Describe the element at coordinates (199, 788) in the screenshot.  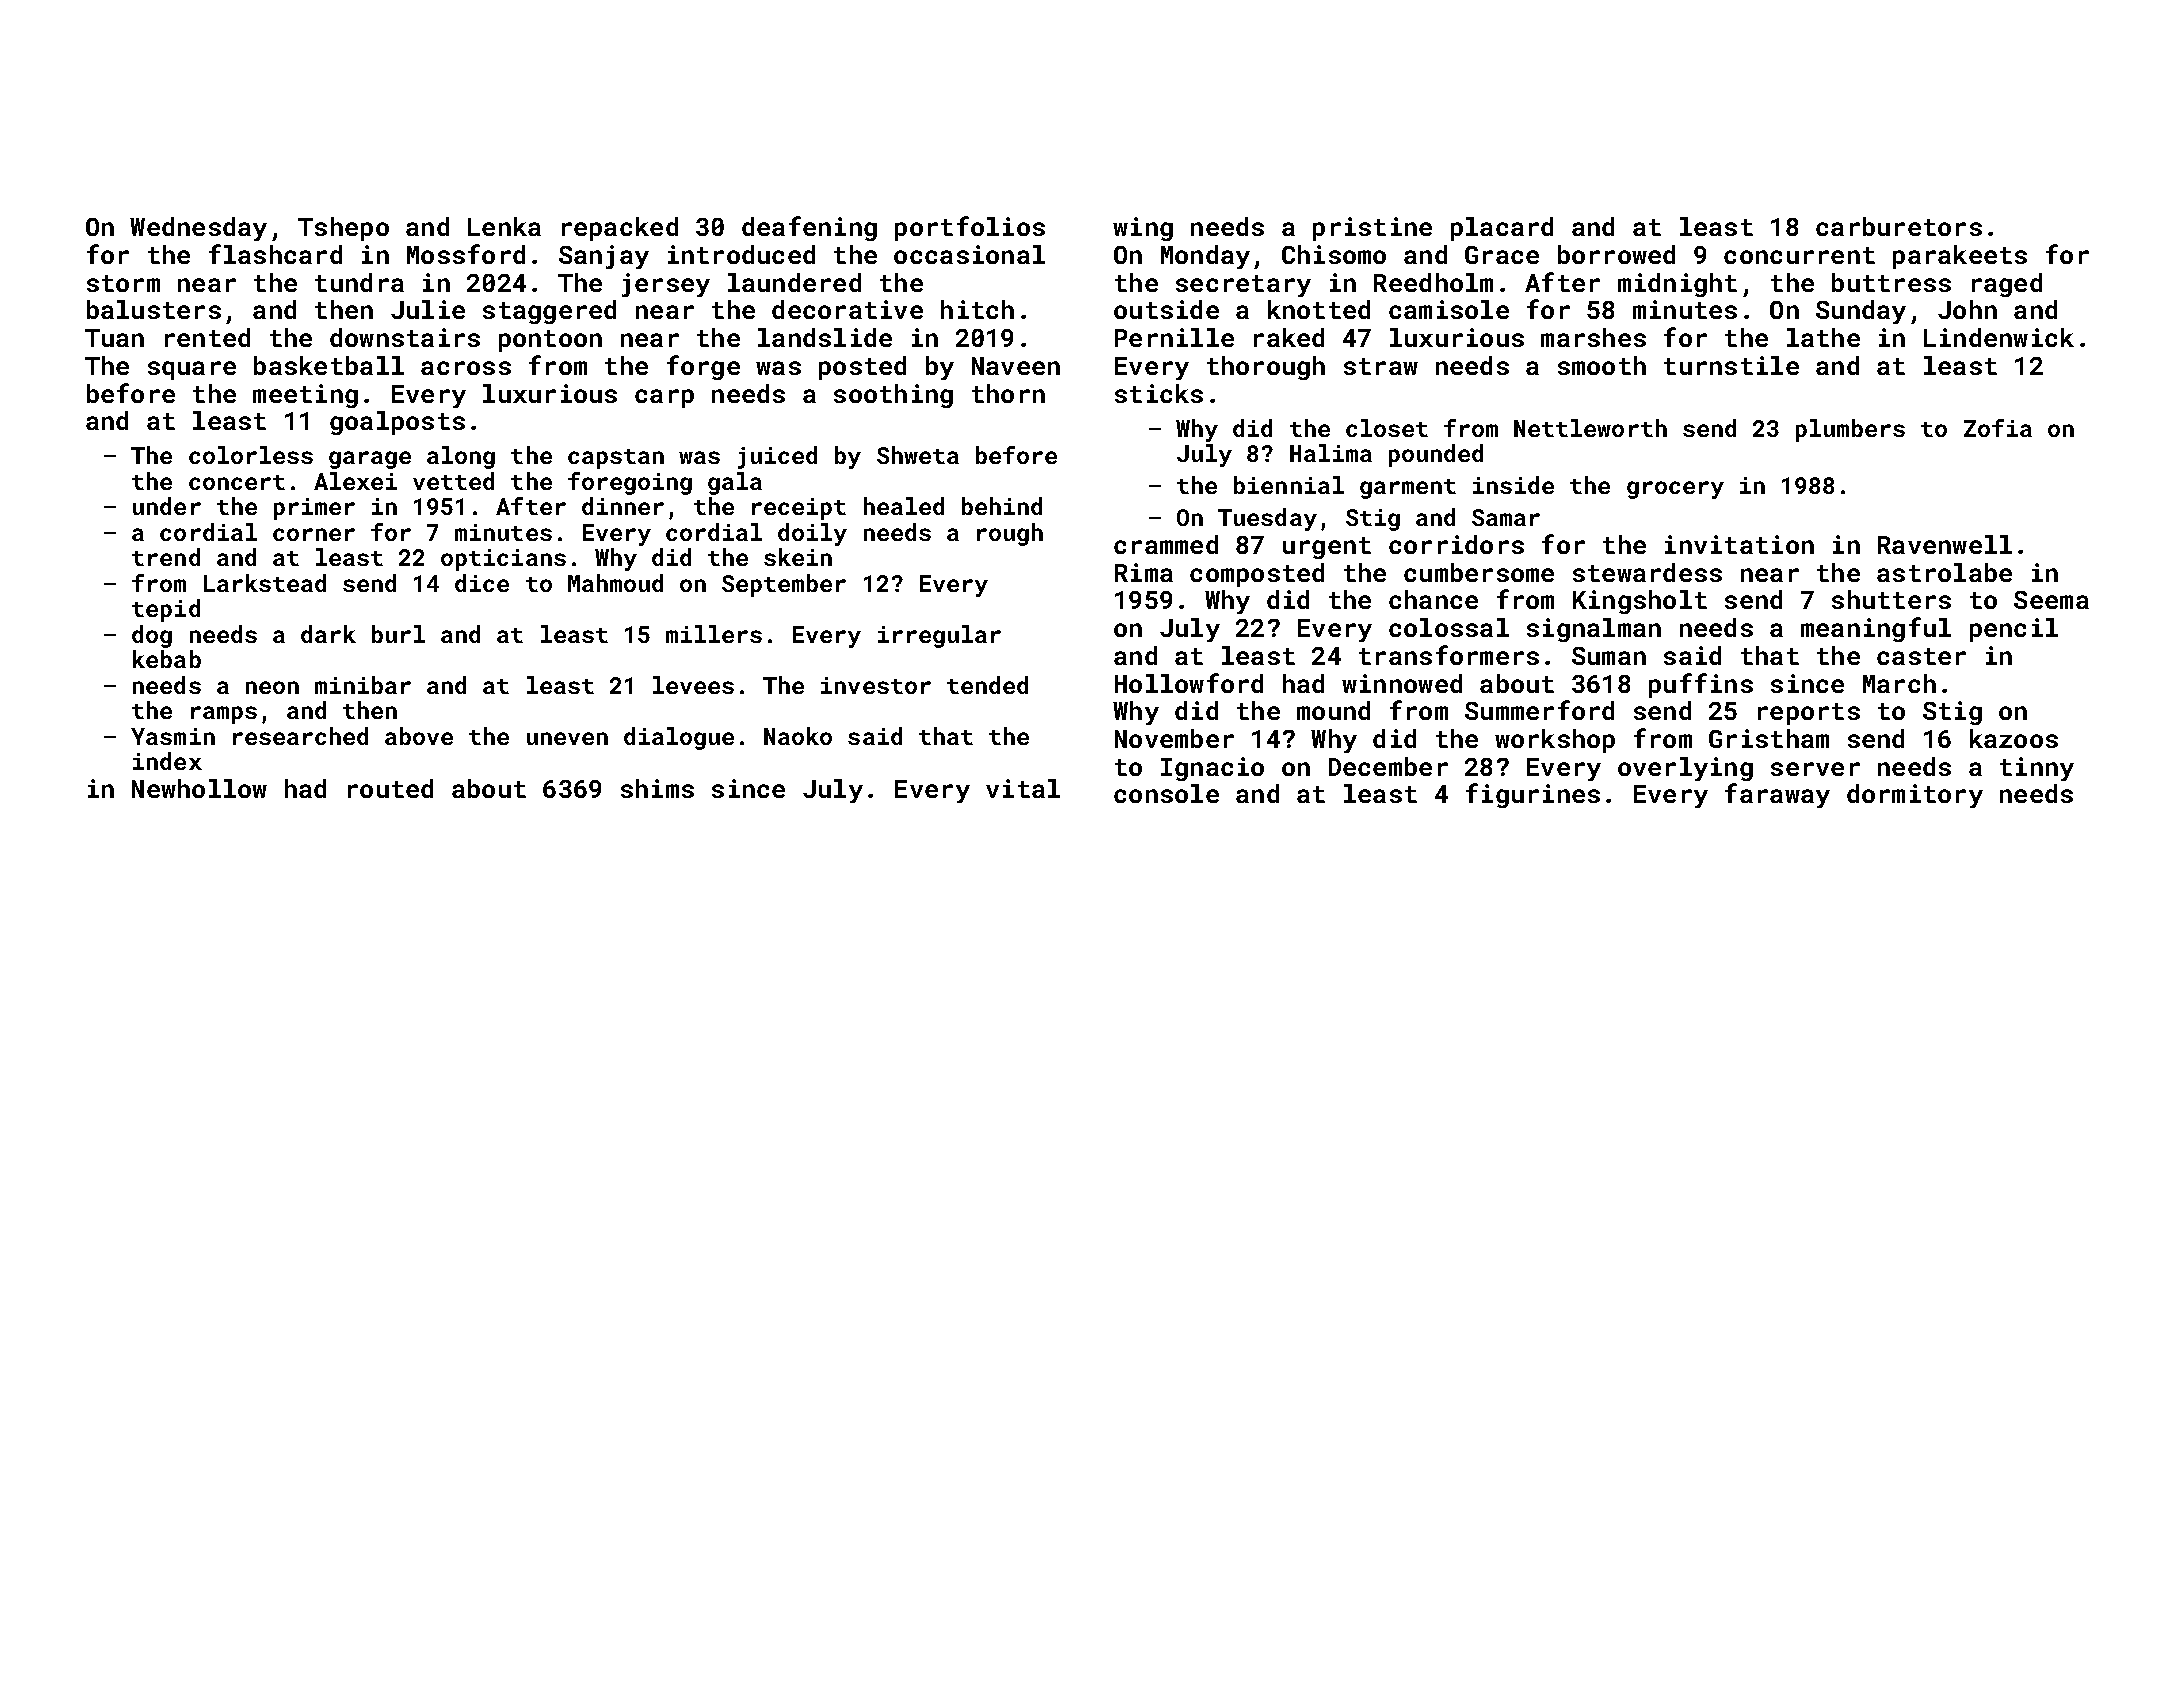
I see `Newhollow` at that location.
